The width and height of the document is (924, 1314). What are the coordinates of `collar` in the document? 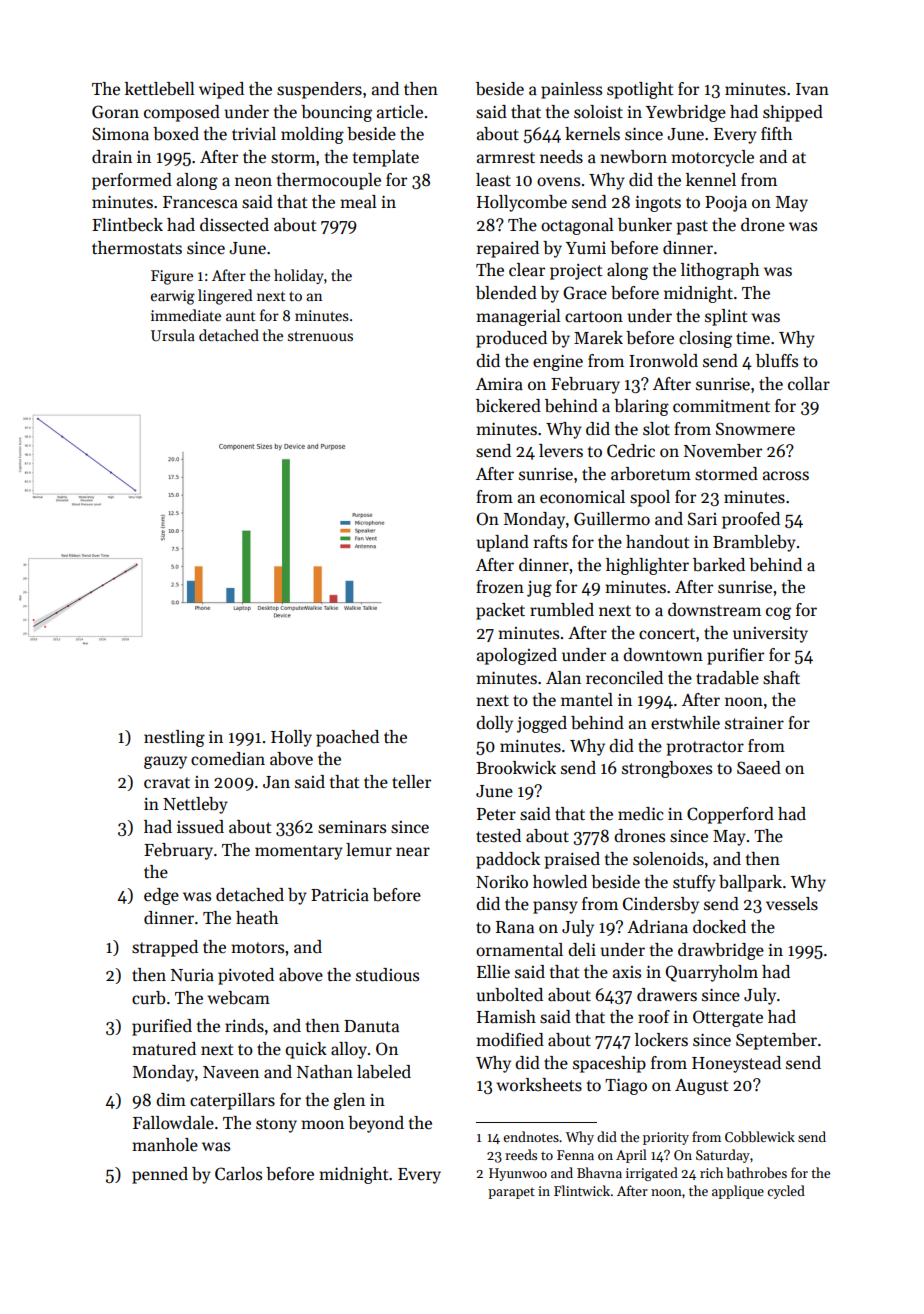 It's located at (809, 384).
